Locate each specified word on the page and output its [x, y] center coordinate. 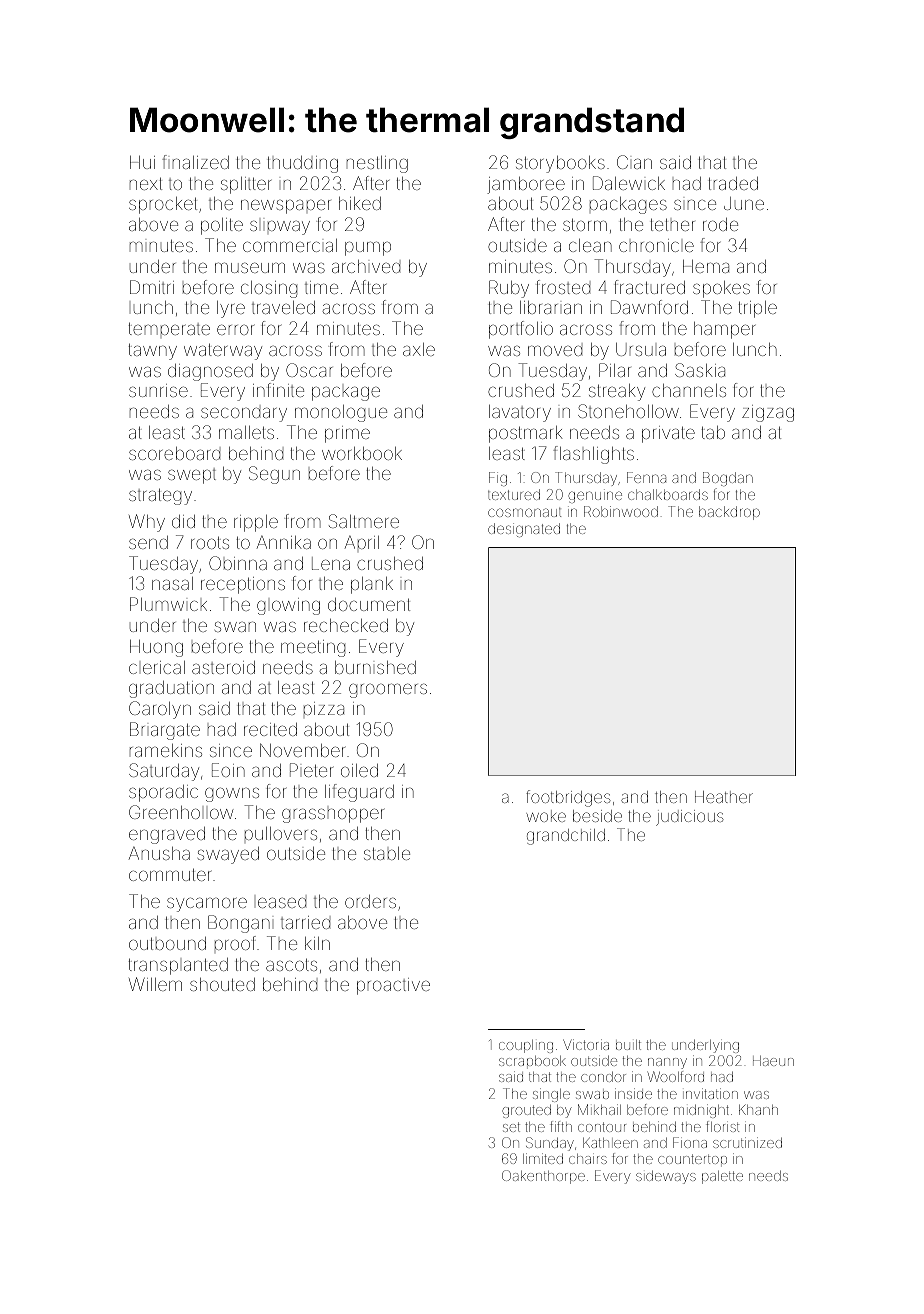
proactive [393, 986]
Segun [274, 475]
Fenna [646, 477]
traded [733, 183]
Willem [155, 984]
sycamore [207, 904]
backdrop [729, 513]
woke [546, 816]
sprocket [163, 205]
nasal [172, 583]
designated [524, 530]
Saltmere [364, 521]
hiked [360, 203]
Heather [724, 797]
